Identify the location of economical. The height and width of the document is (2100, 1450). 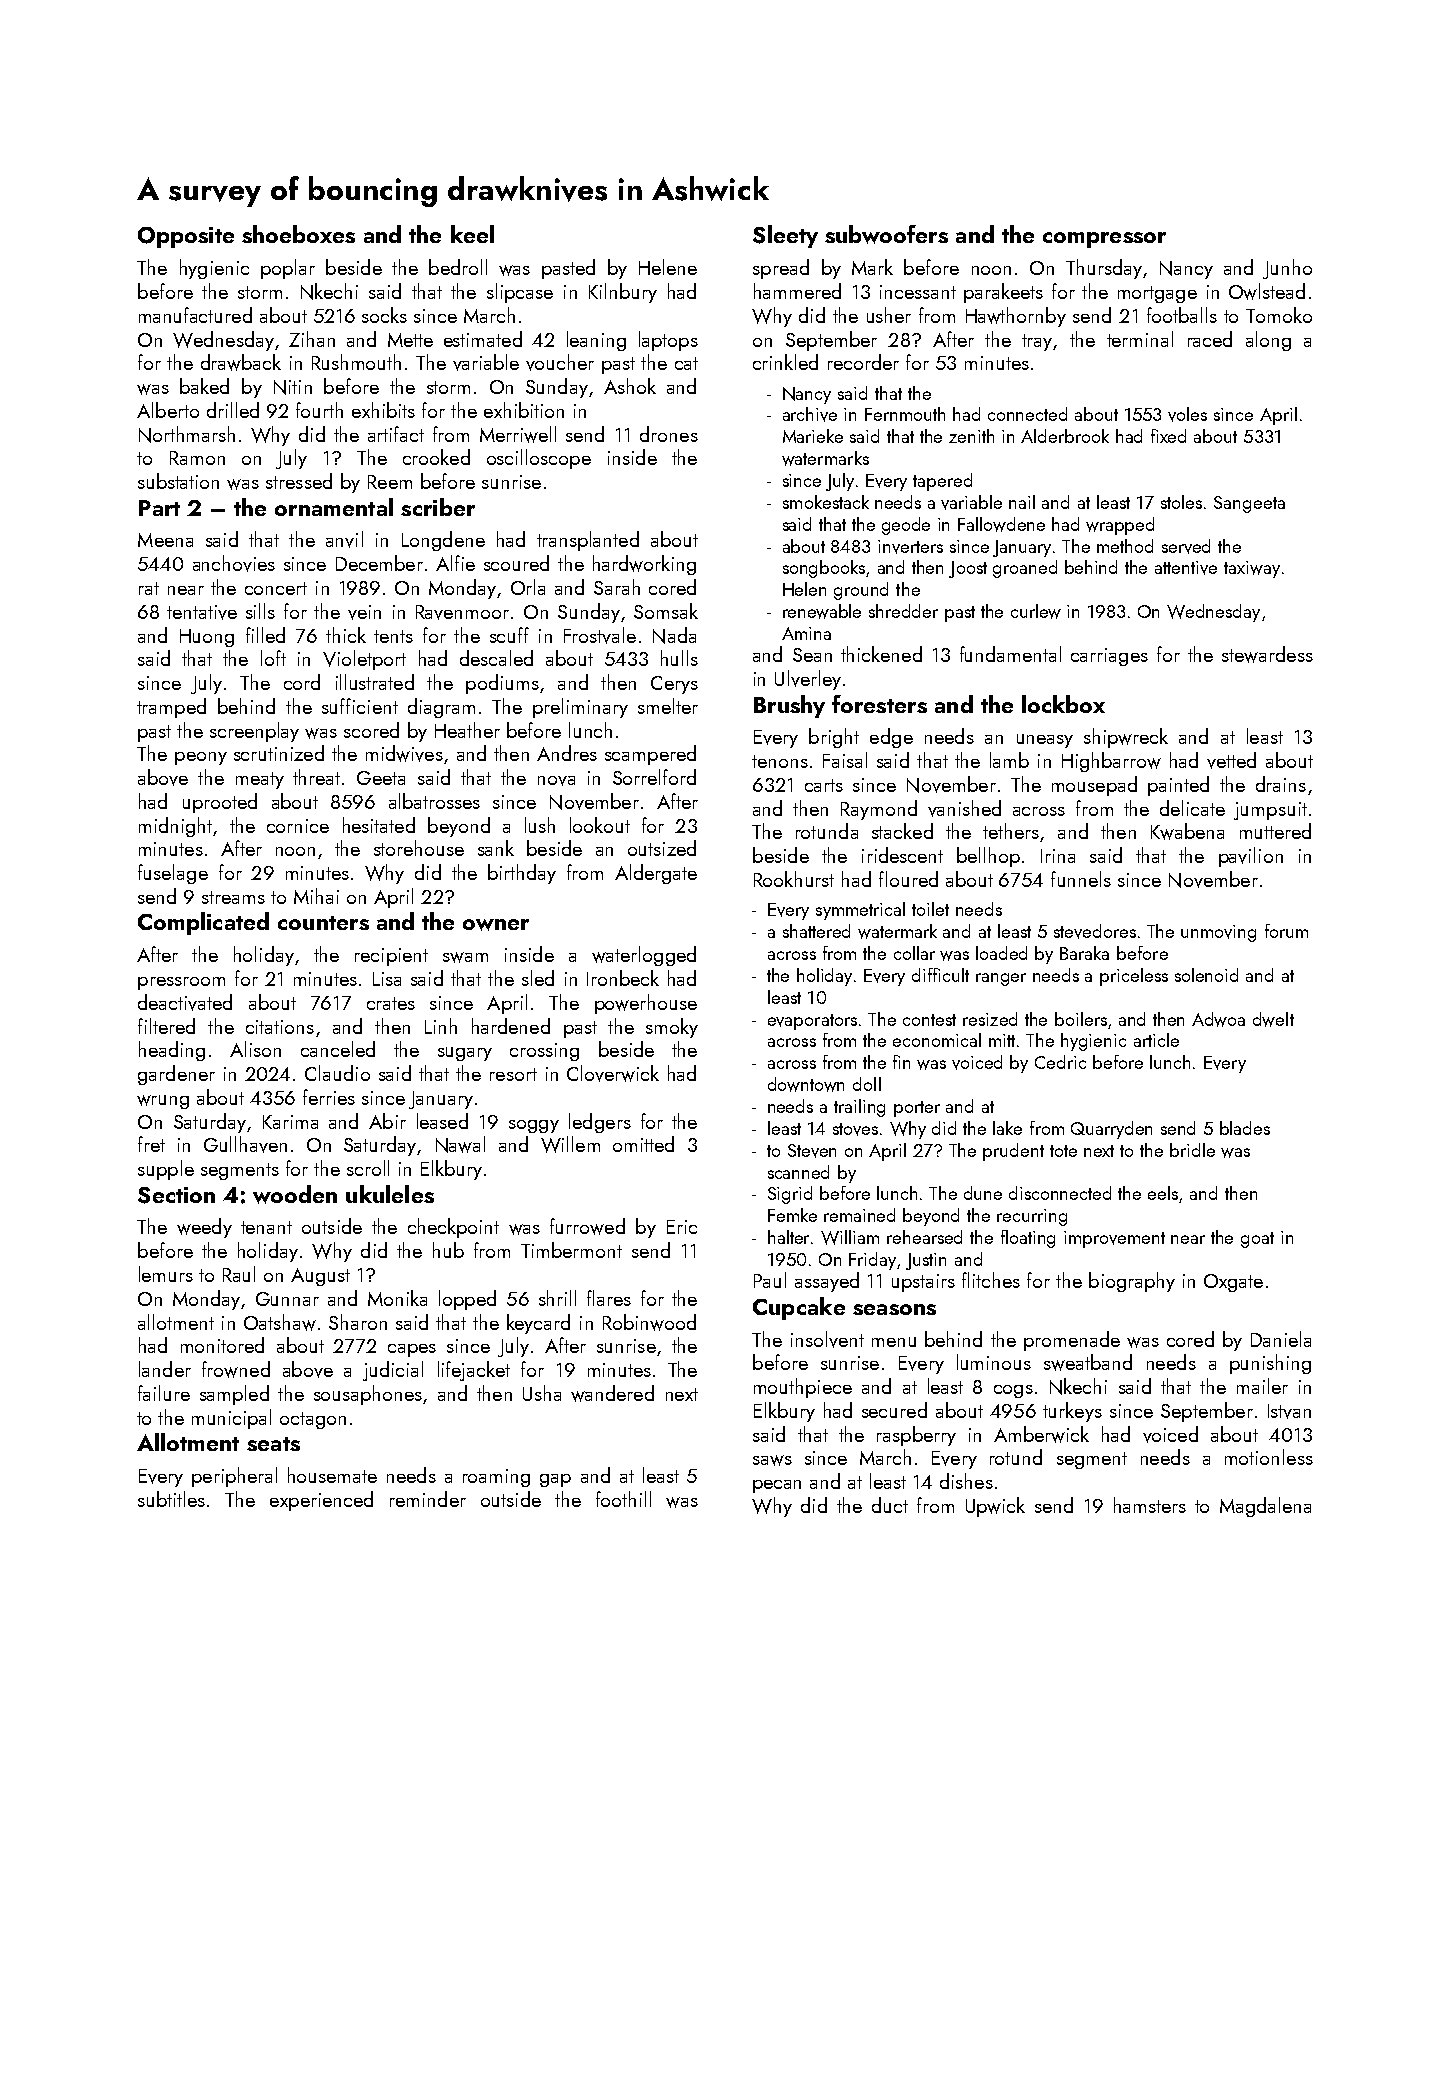
(937, 1040).
